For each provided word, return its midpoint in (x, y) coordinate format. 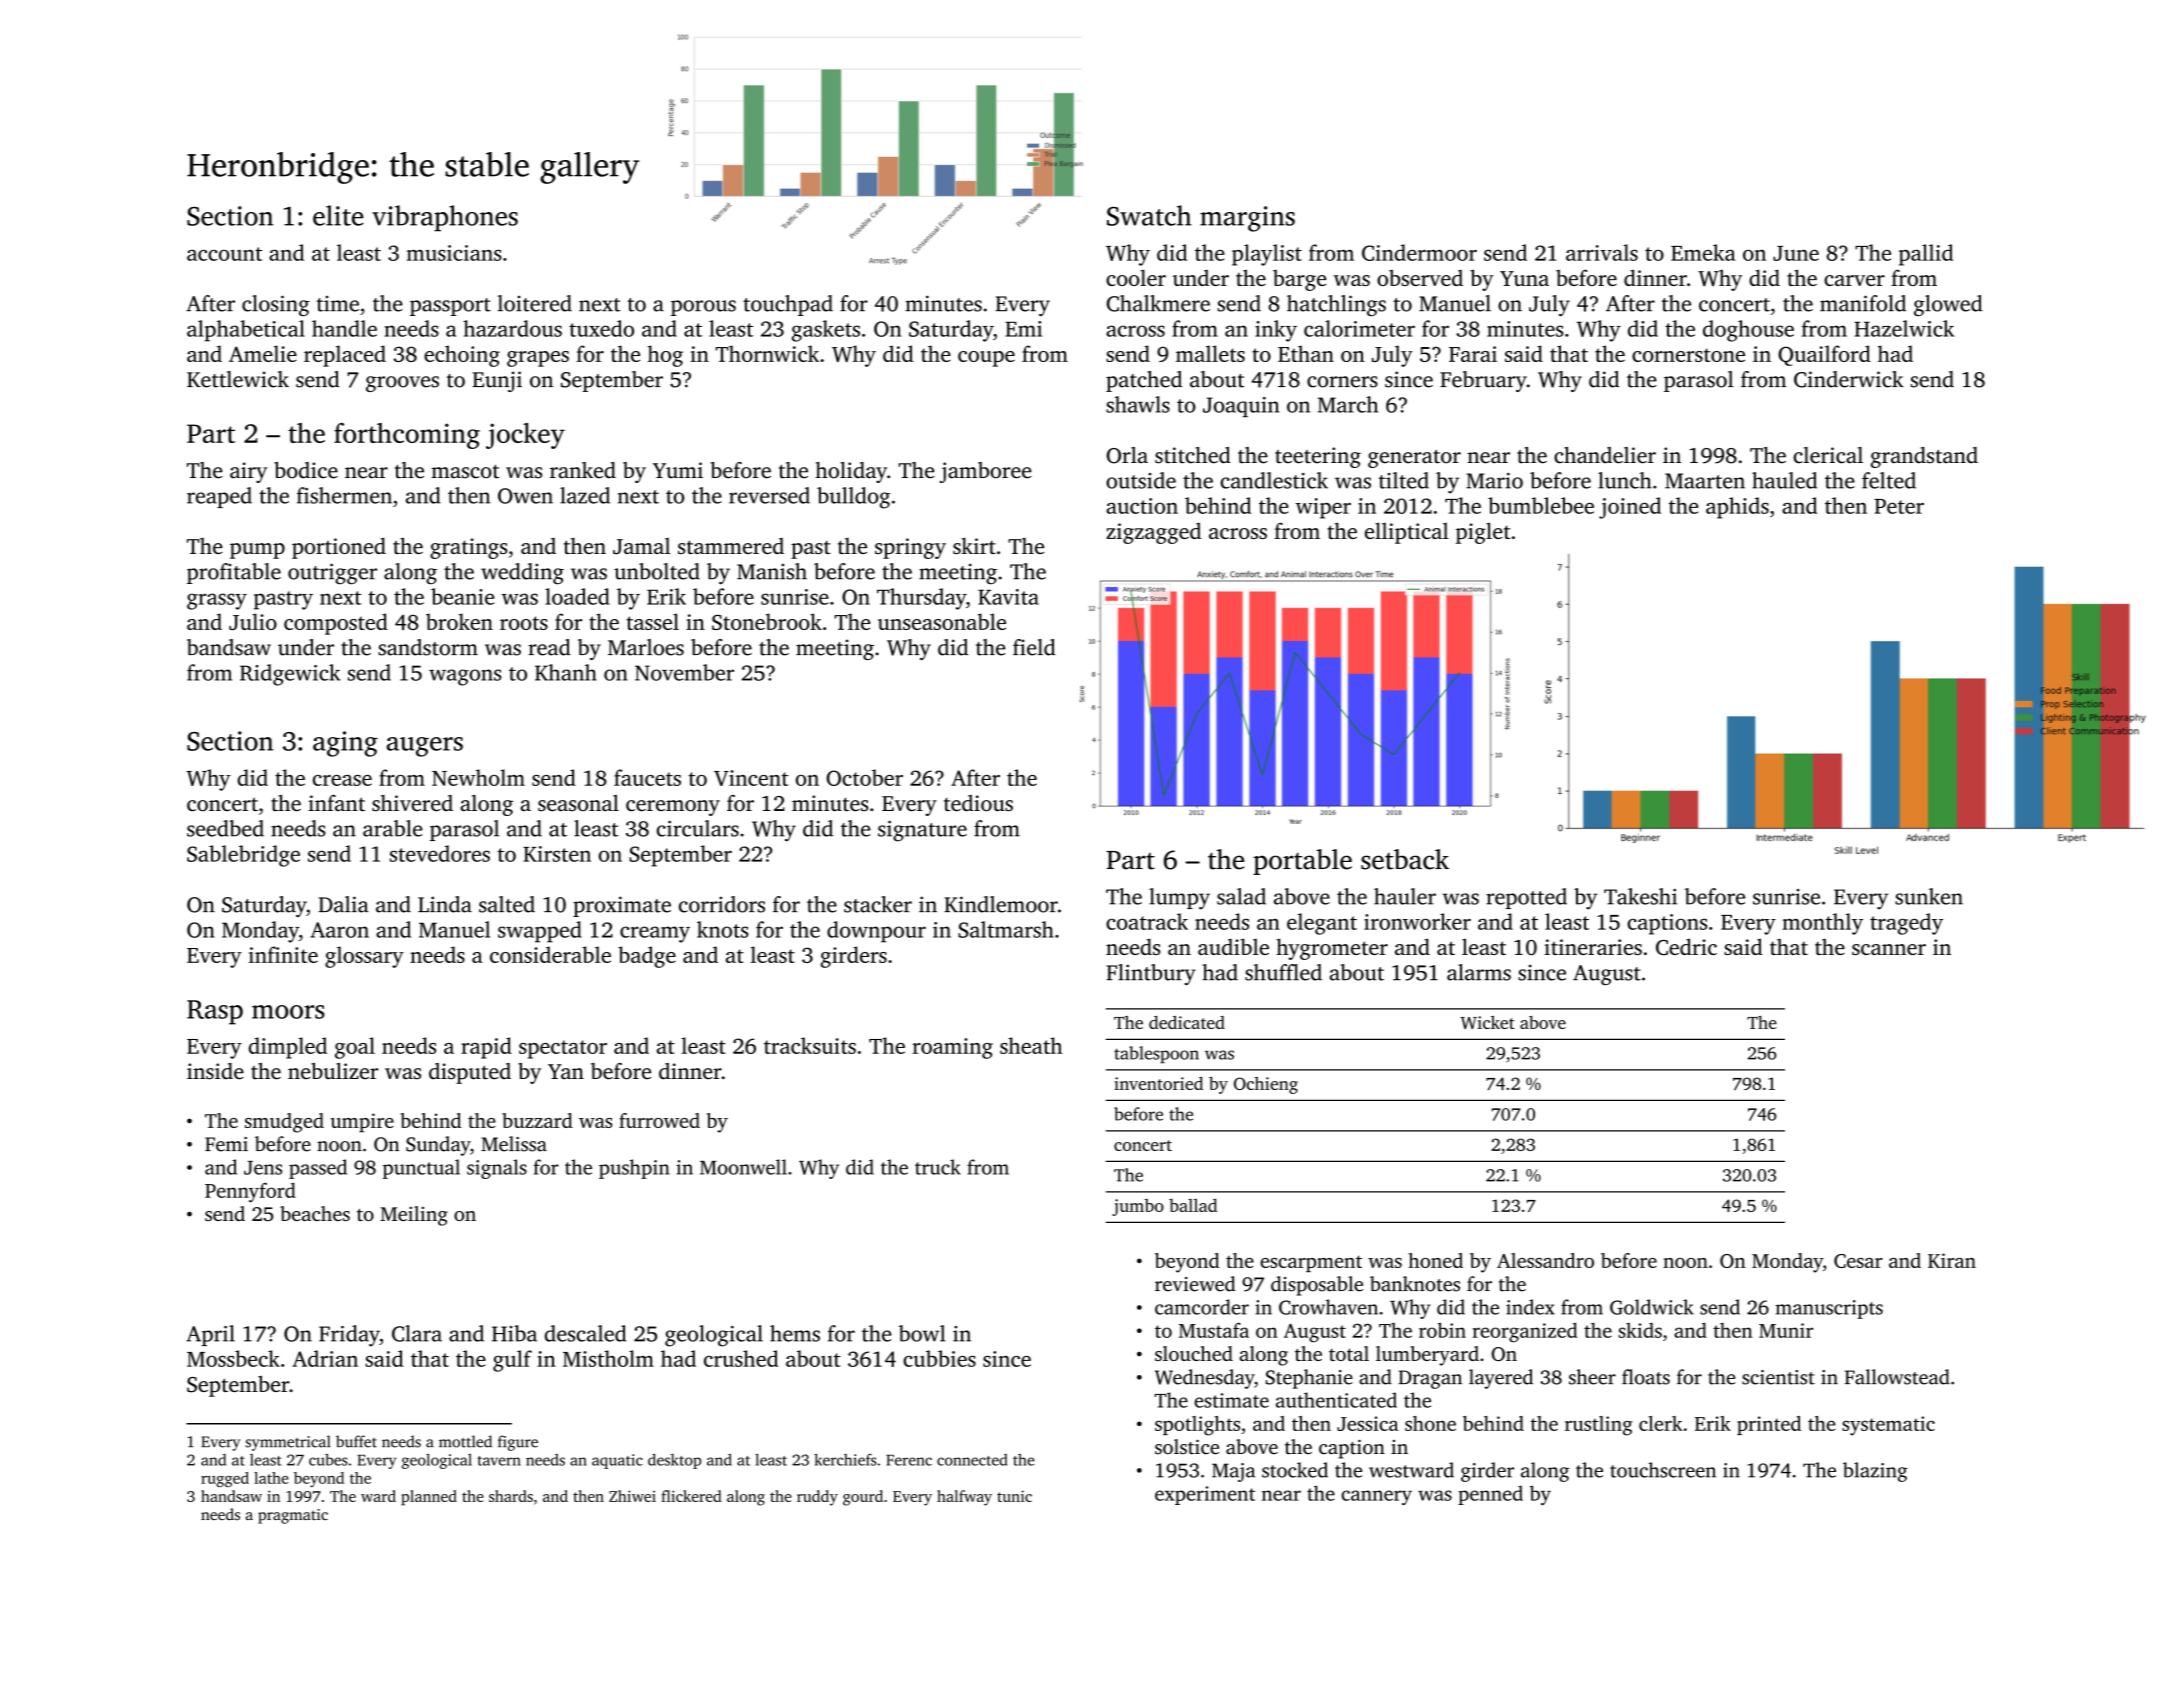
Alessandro (1545, 1260)
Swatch (1149, 215)
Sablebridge (243, 856)
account (224, 254)
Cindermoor (1419, 252)
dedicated (1187, 1022)
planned (429, 1498)
